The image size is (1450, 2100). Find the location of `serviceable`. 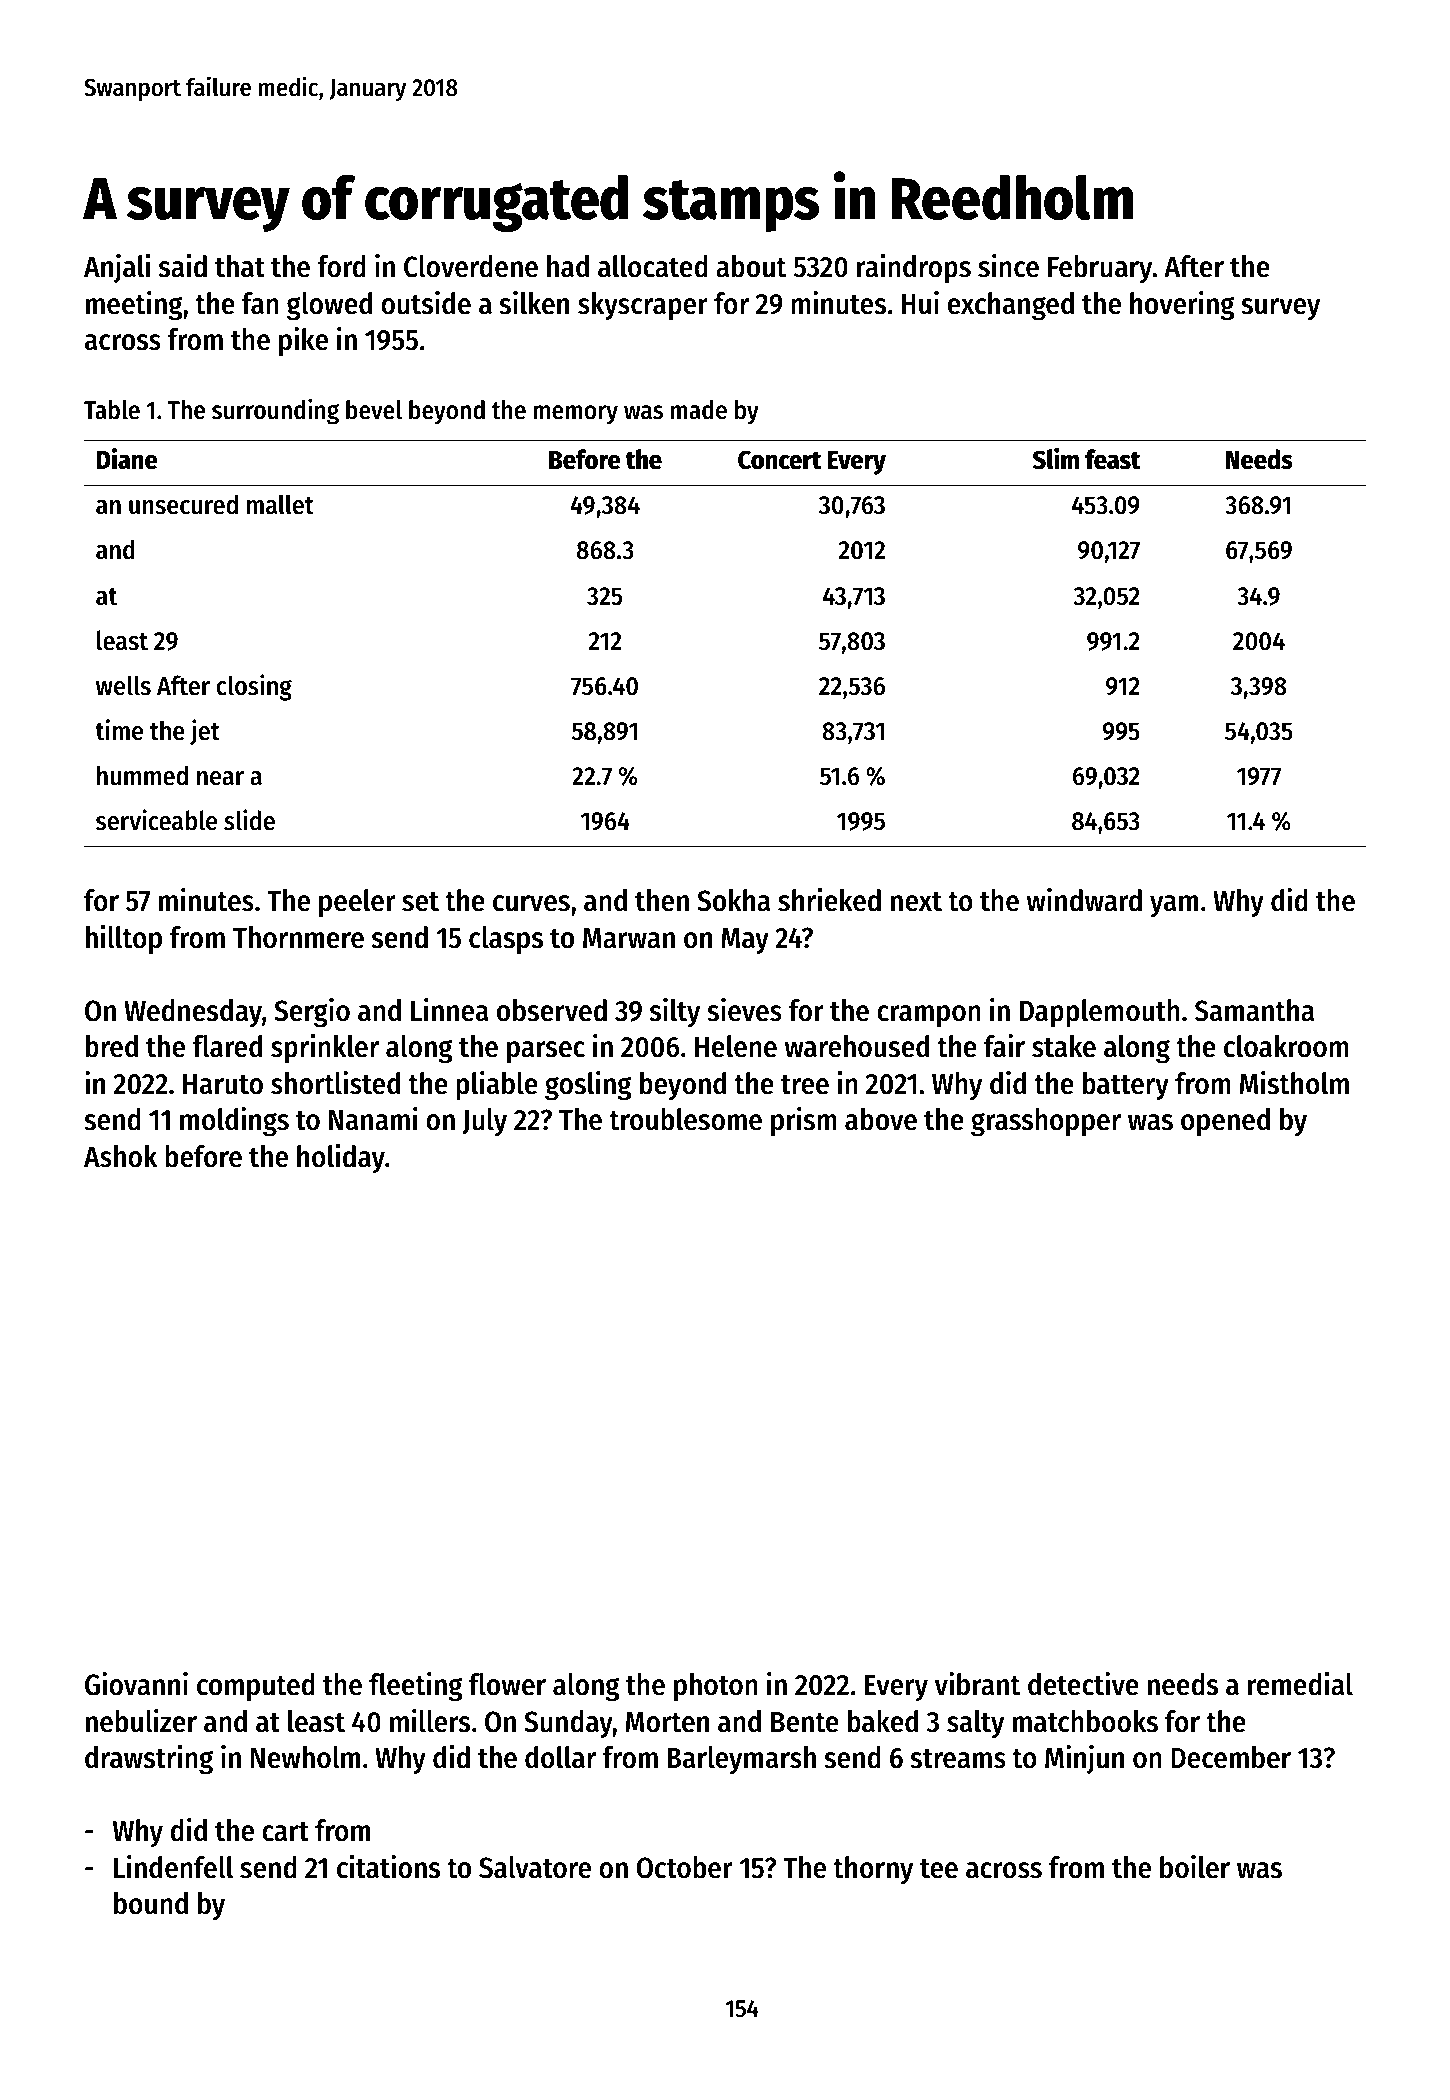

serviceable is located at coordinates (156, 820).
